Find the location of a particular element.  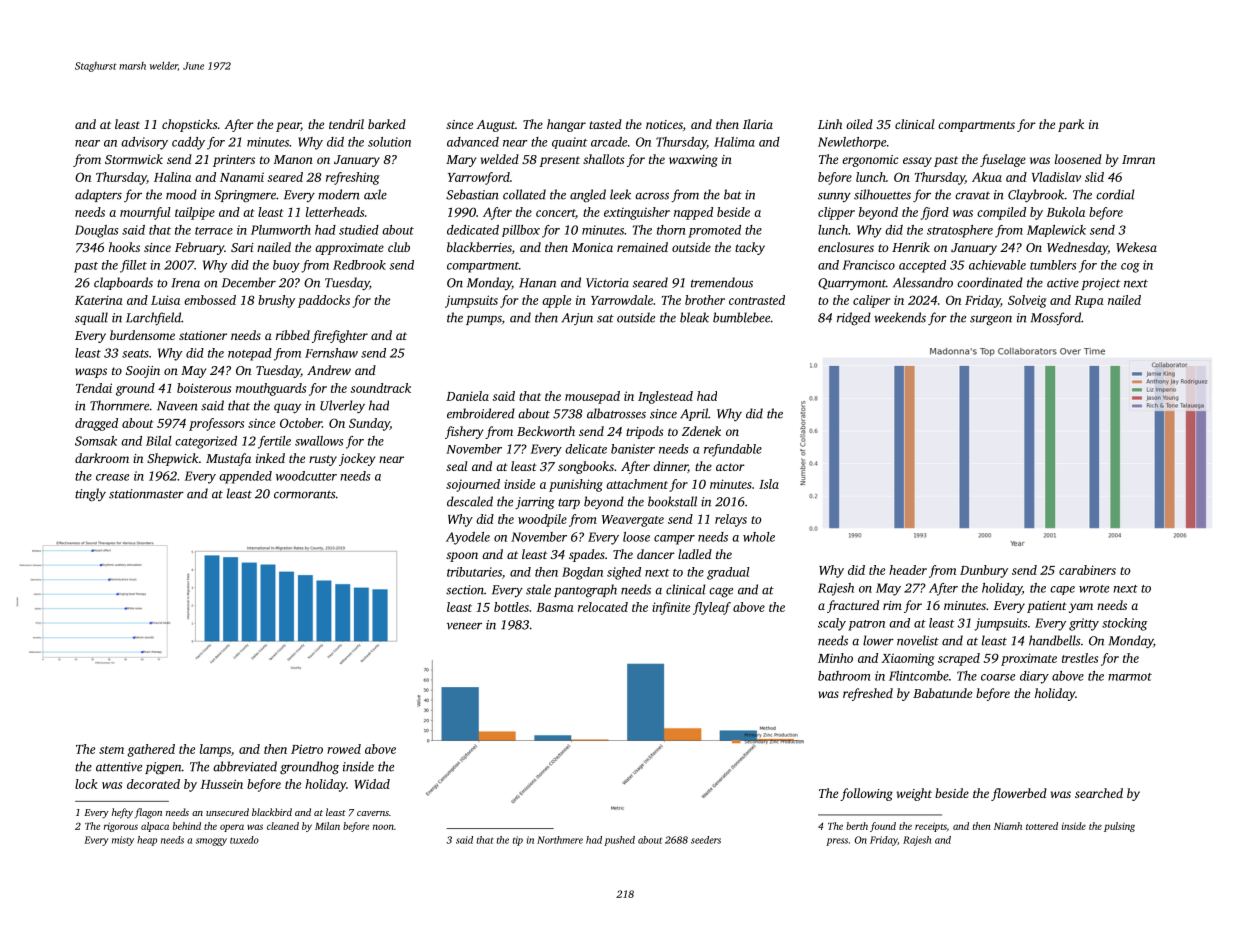

pumps is located at coordinates (484, 320).
